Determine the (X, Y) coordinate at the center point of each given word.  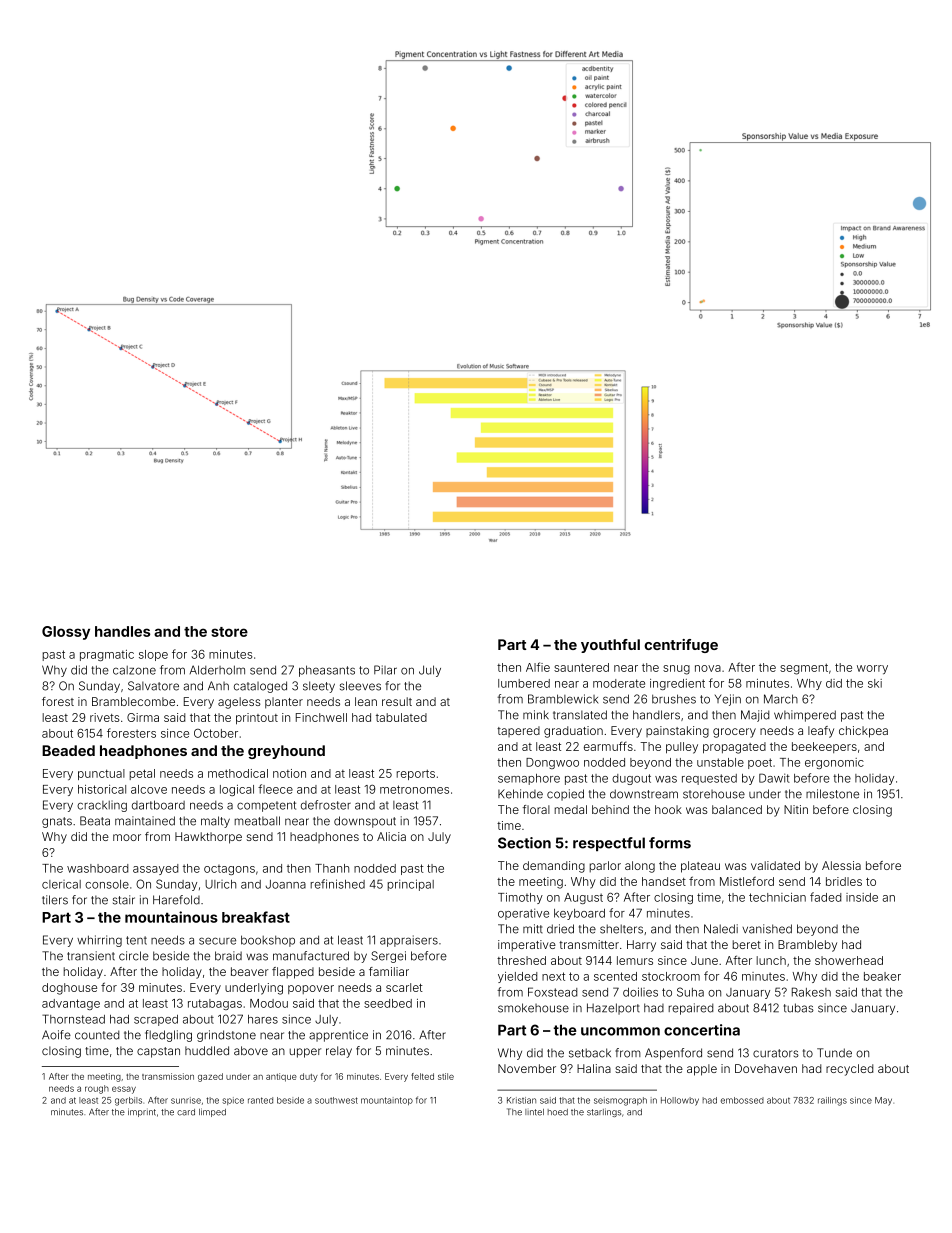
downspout (365, 822)
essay (124, 1090)
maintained (145, 821)
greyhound (286, 752)
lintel (534, 1112)
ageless (239, 703)
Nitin (796, 809)
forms (670, 843)
